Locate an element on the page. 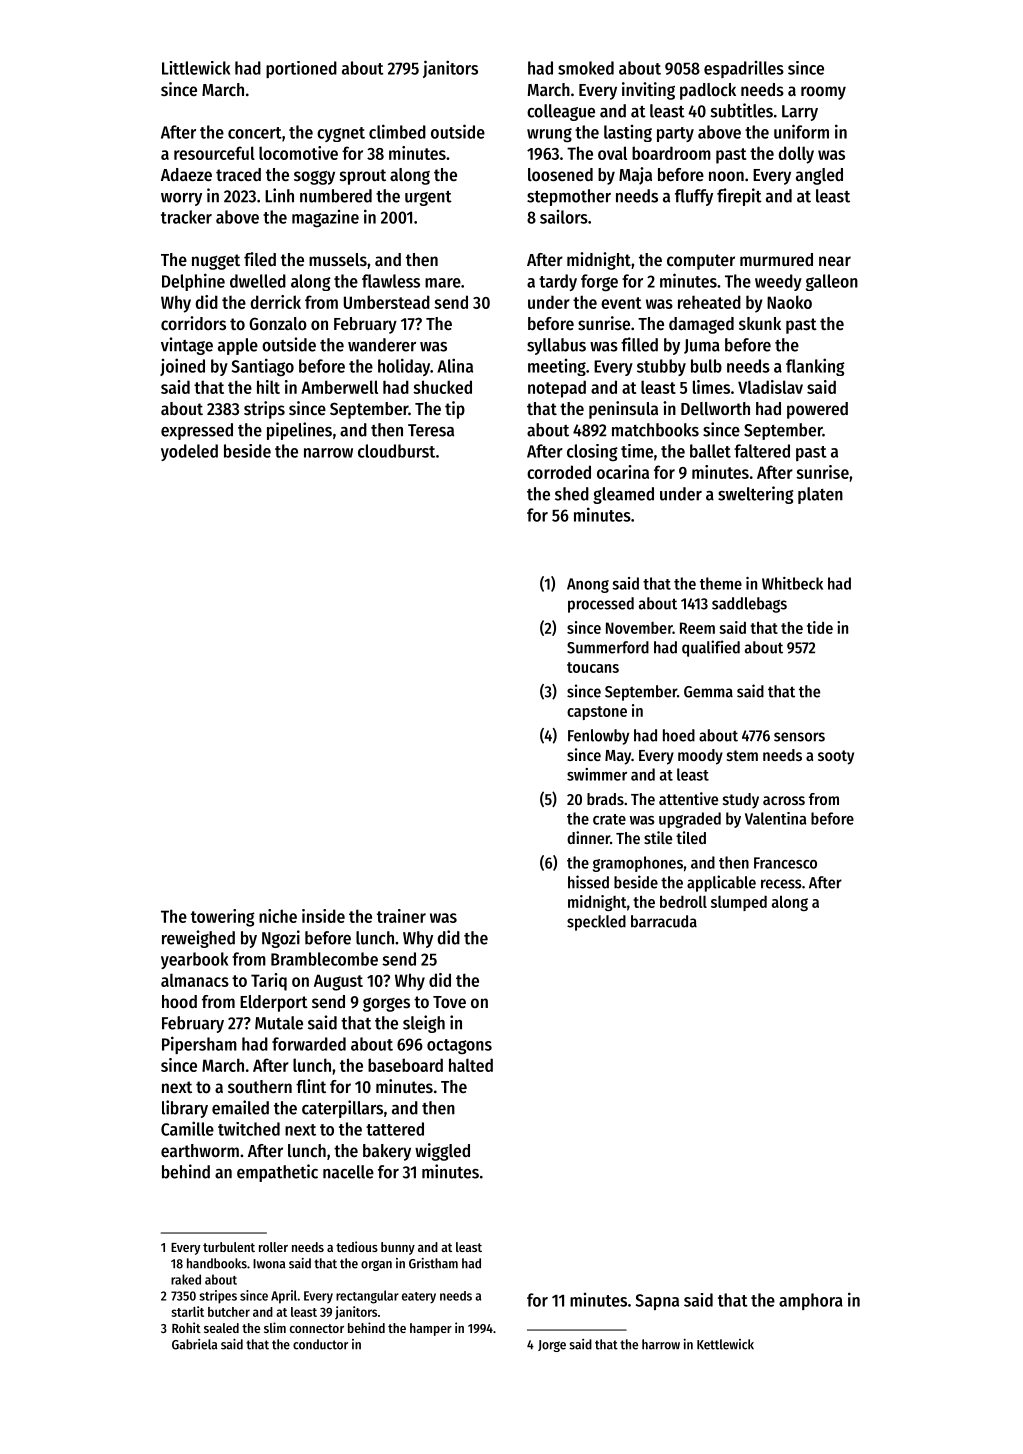 The height and width of the document is (1454, 1023). hissed is located at coordinates (588, 882).
